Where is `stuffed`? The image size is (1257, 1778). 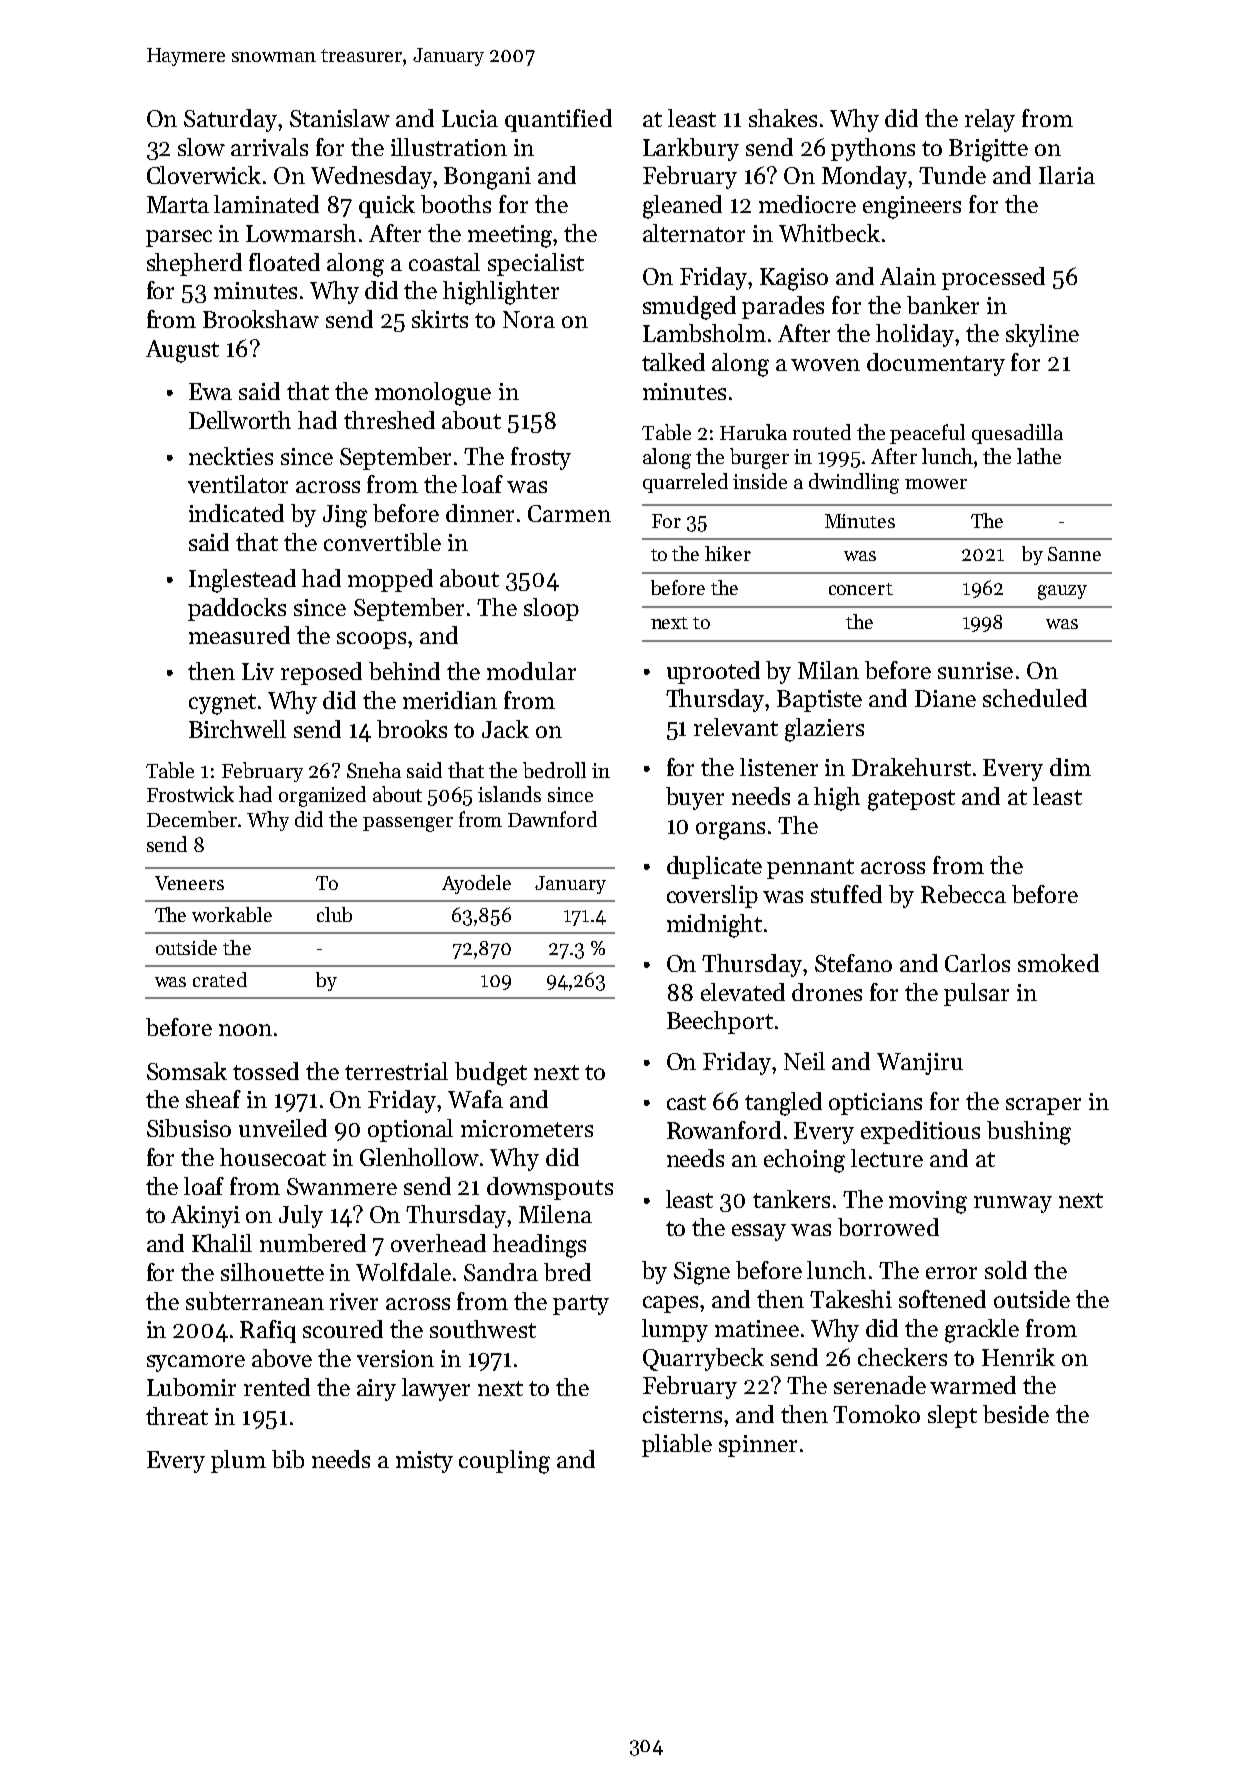
stuffed is located at coordinates (846, 894).
